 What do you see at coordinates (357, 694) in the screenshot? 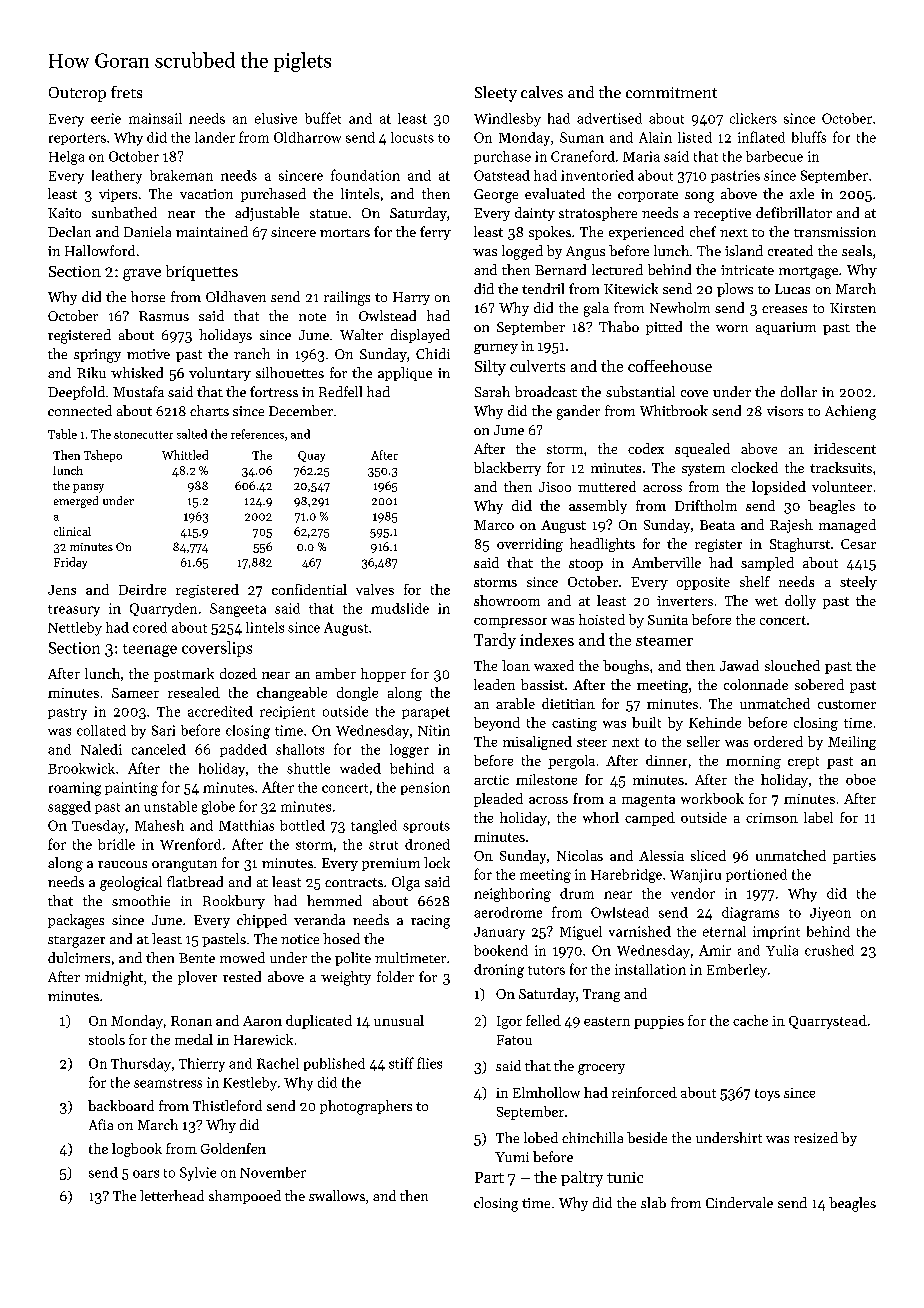
I see `dongle` at bounding box center [357, 694].
